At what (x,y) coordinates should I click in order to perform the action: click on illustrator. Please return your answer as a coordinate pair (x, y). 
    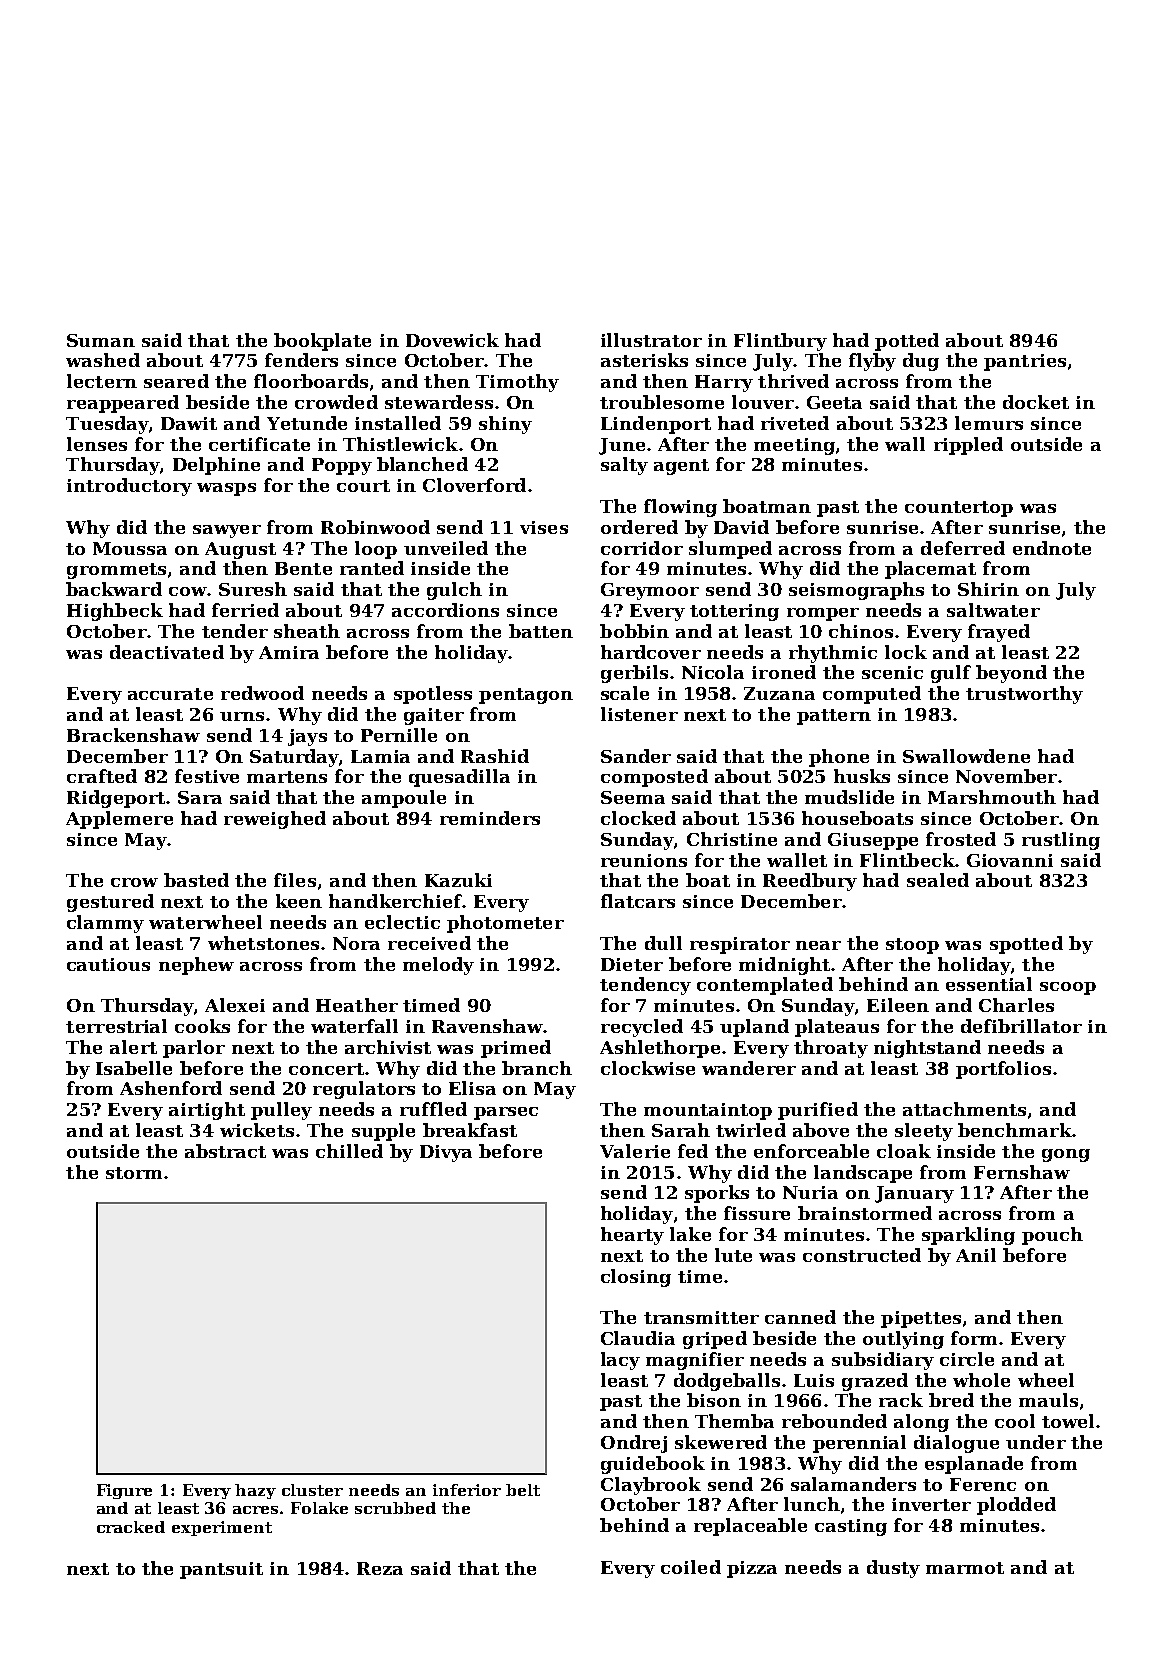
    Looking at the image, I should click on (651, 340).
